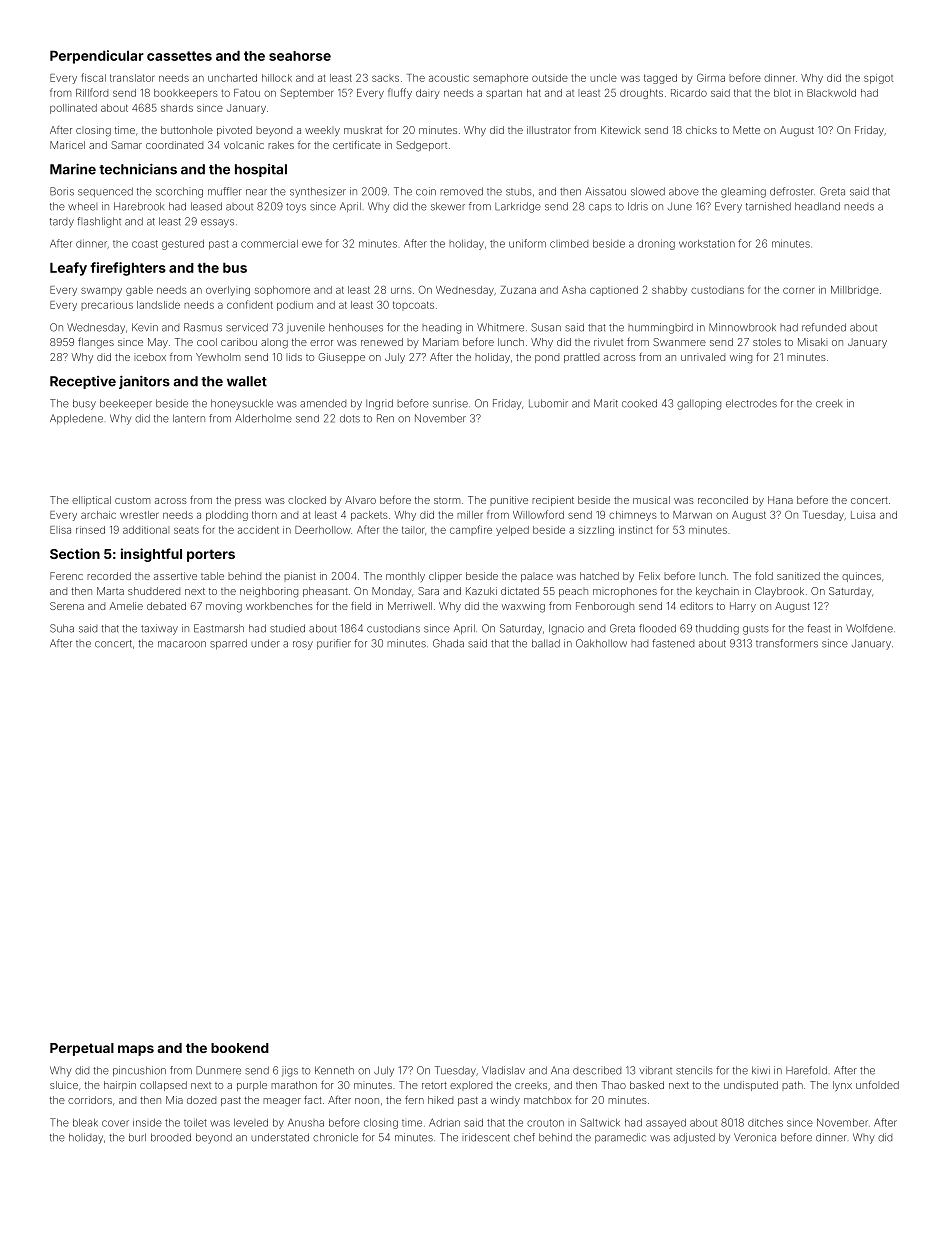 The image size is (952, 1233). What do you see at coordinates (761, 1070) in the screenshot?
I see `kiwi` at bounding box center [761, 1070].
